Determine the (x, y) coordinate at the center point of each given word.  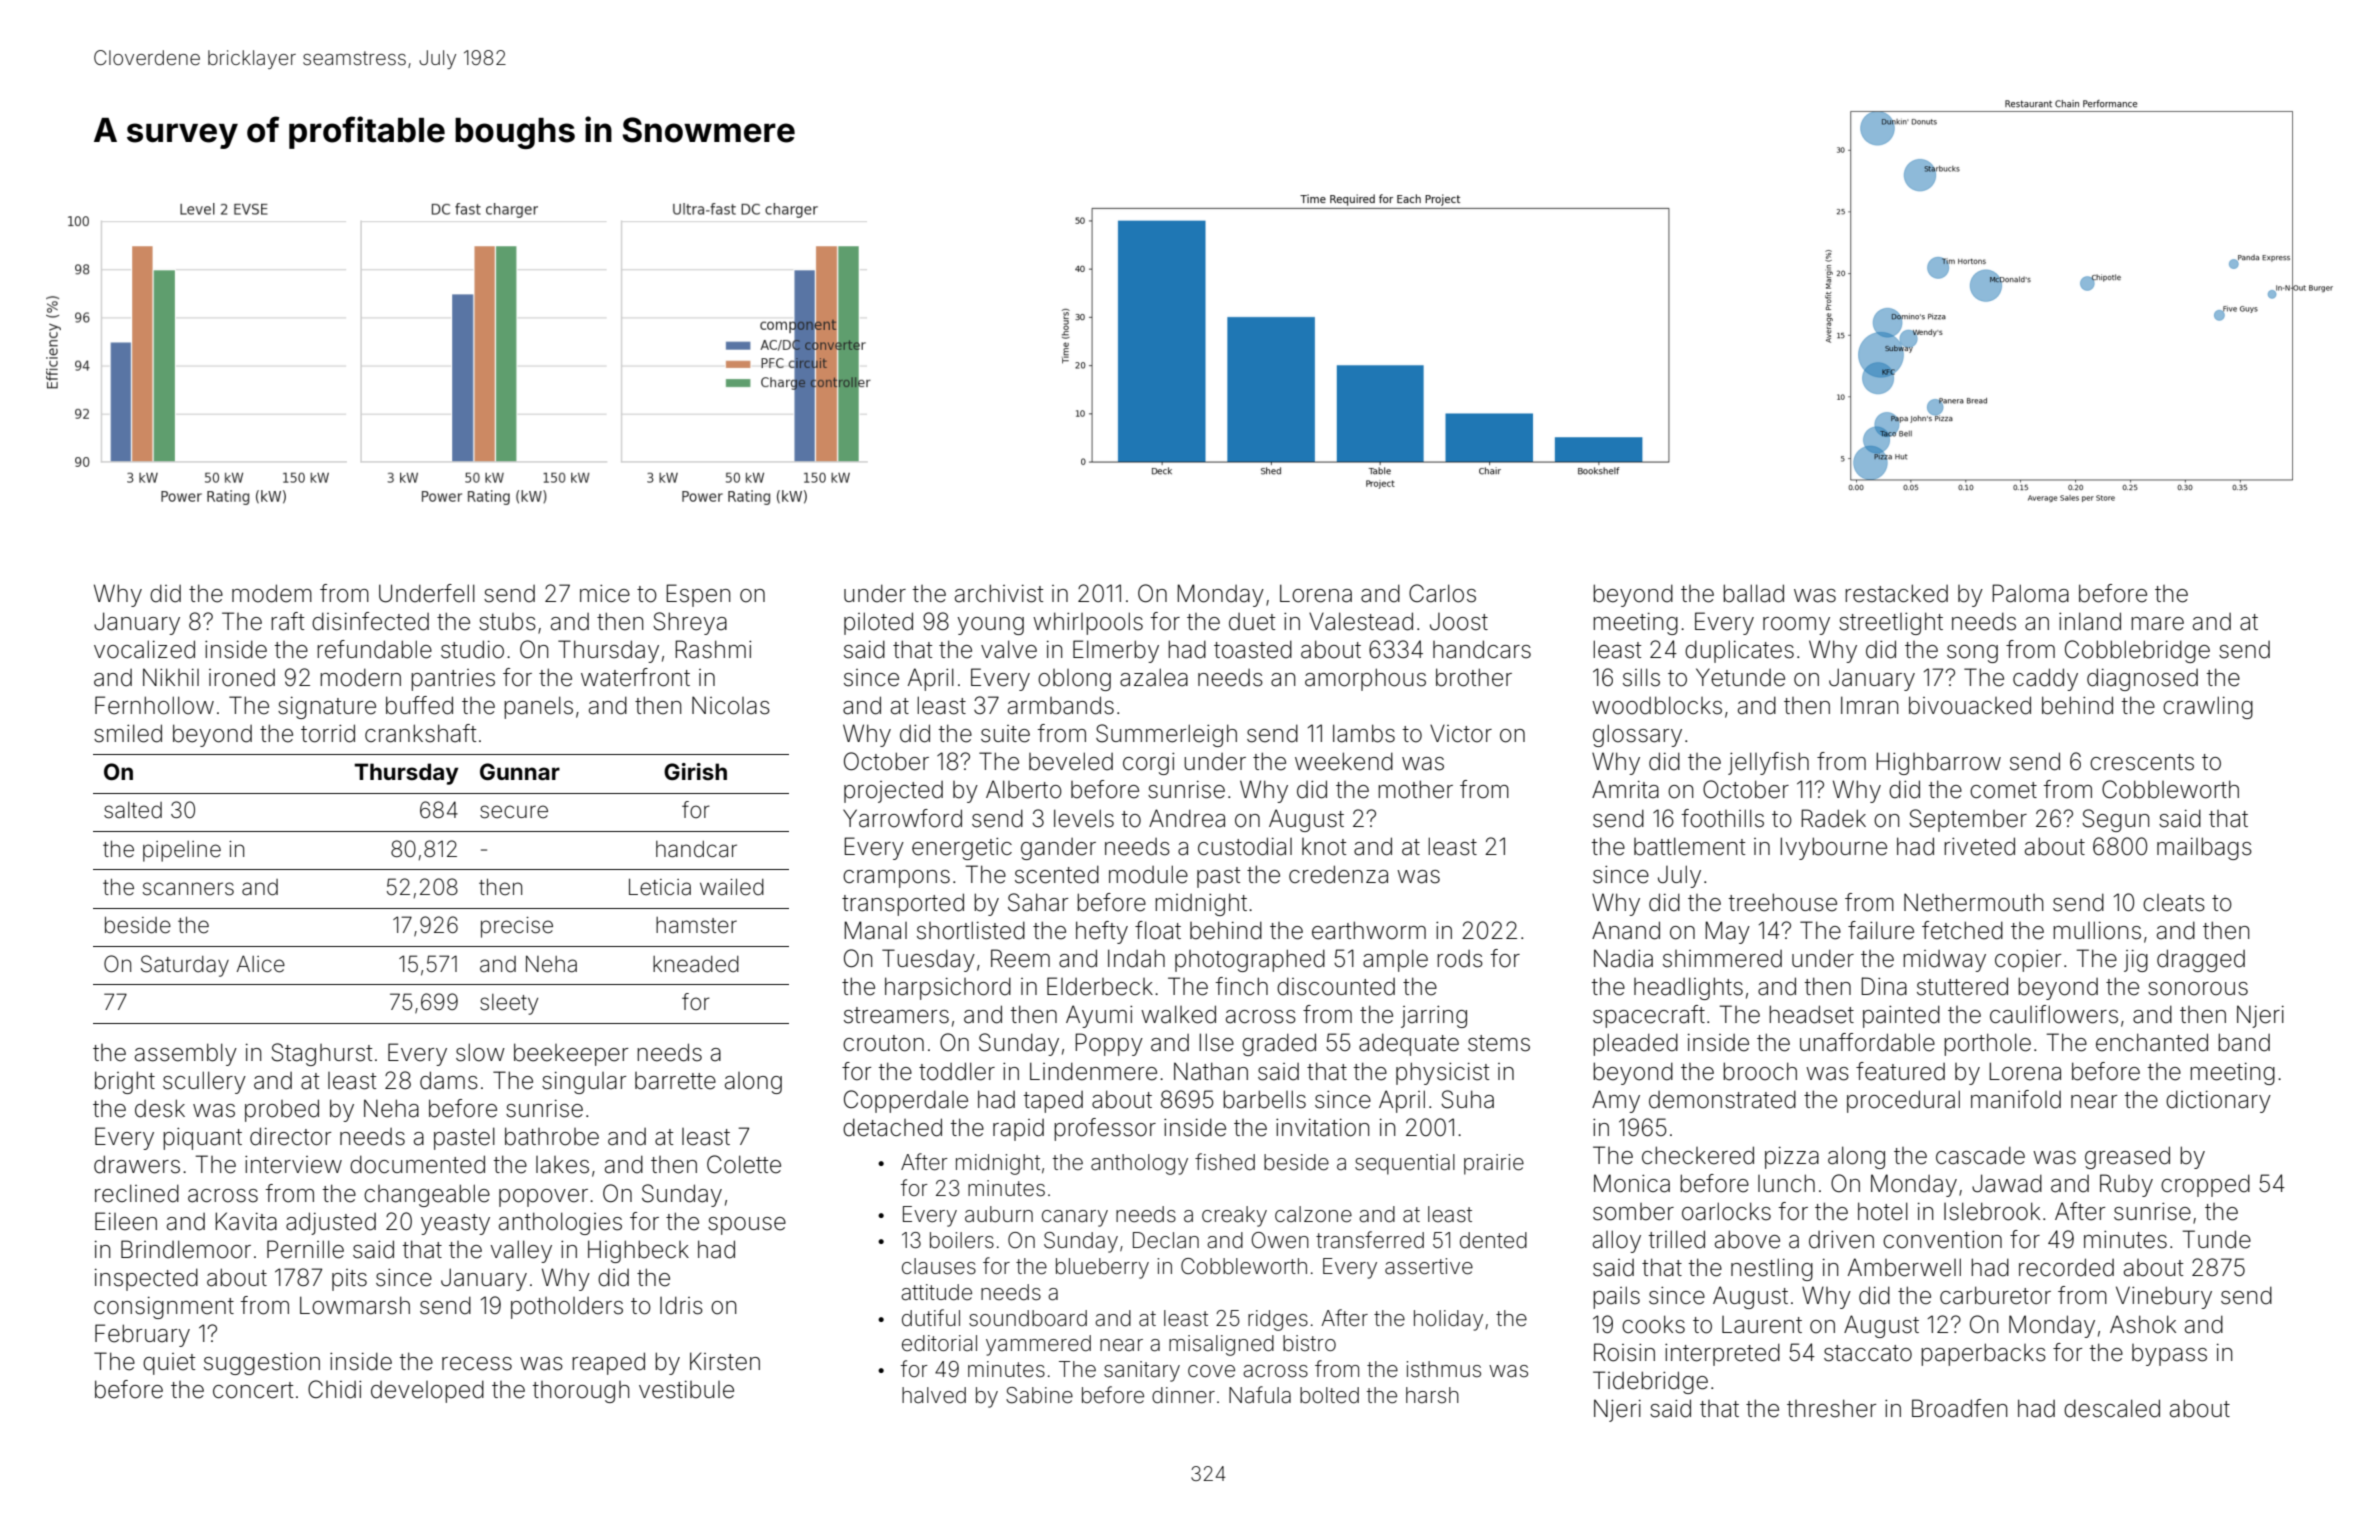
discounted (1336, 986)
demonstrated (1722, 1099)
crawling (2208, 707)
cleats (2174, 903)
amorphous (1365, 679)
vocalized (144, 649)
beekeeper (571, 1054)
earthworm (1369, 930)
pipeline (182, 851)
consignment (164, 1308)
